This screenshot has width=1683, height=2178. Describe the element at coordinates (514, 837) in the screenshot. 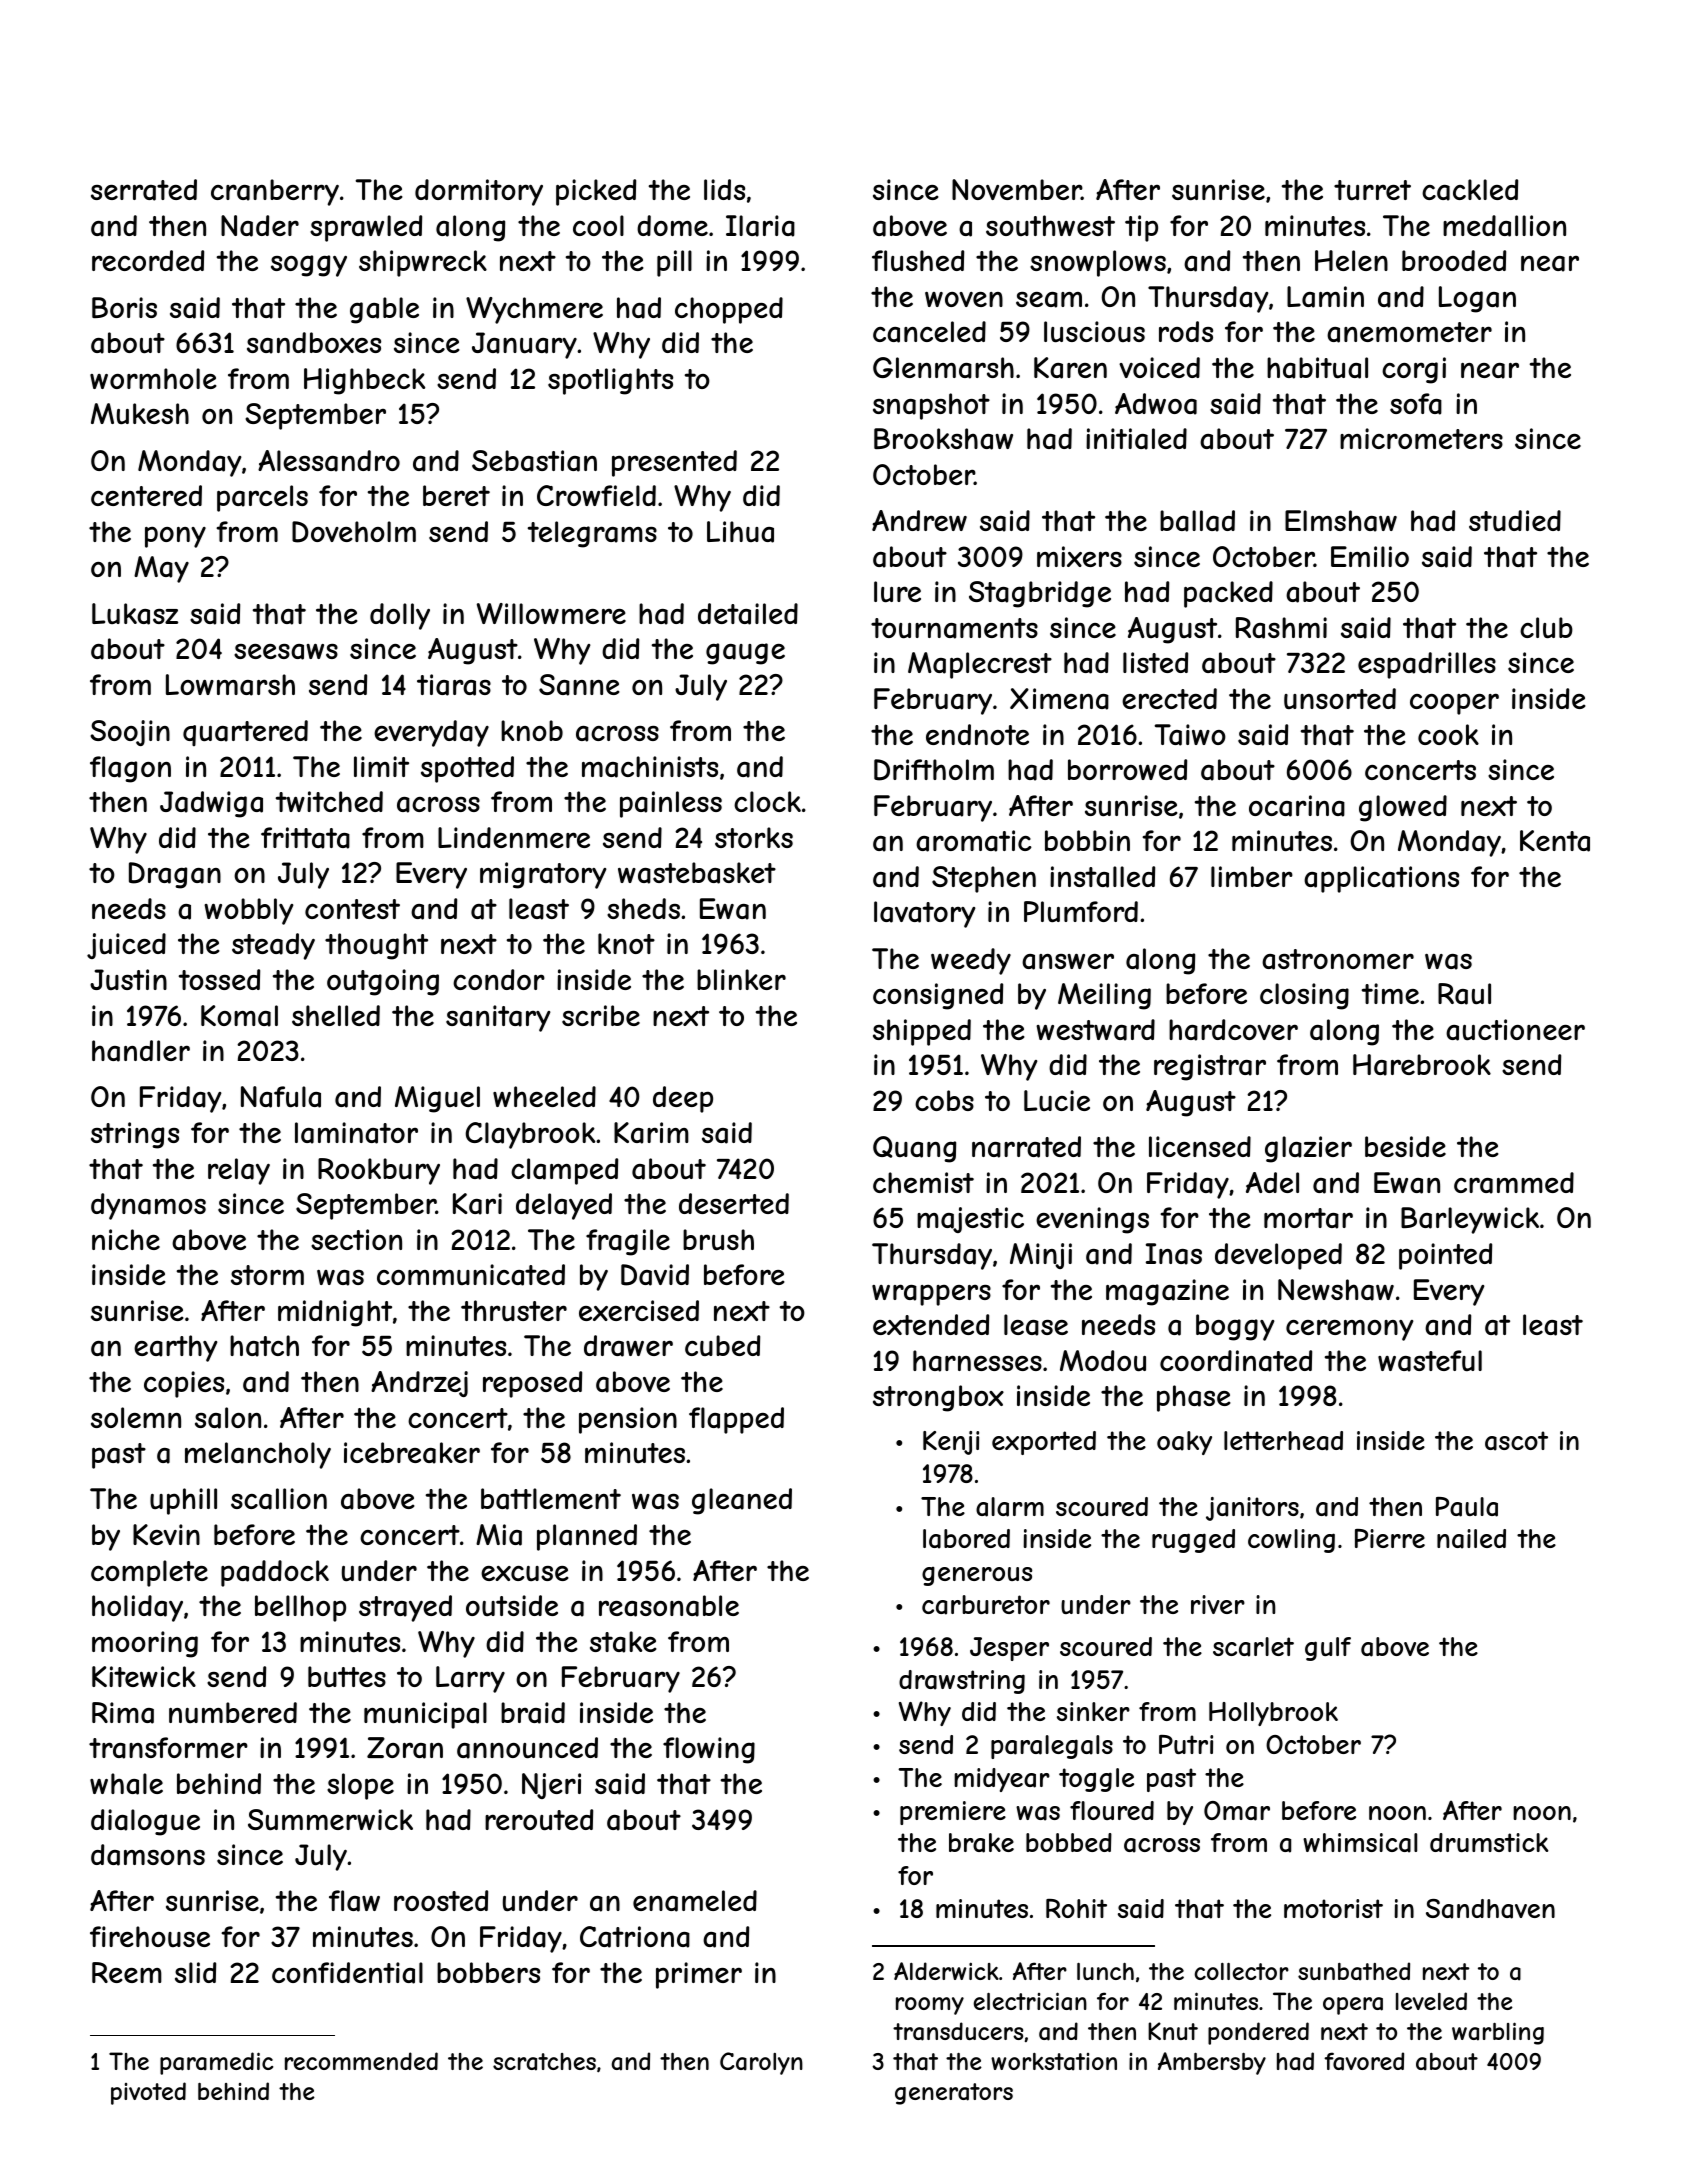

I see `Lindenmere` at that location.
